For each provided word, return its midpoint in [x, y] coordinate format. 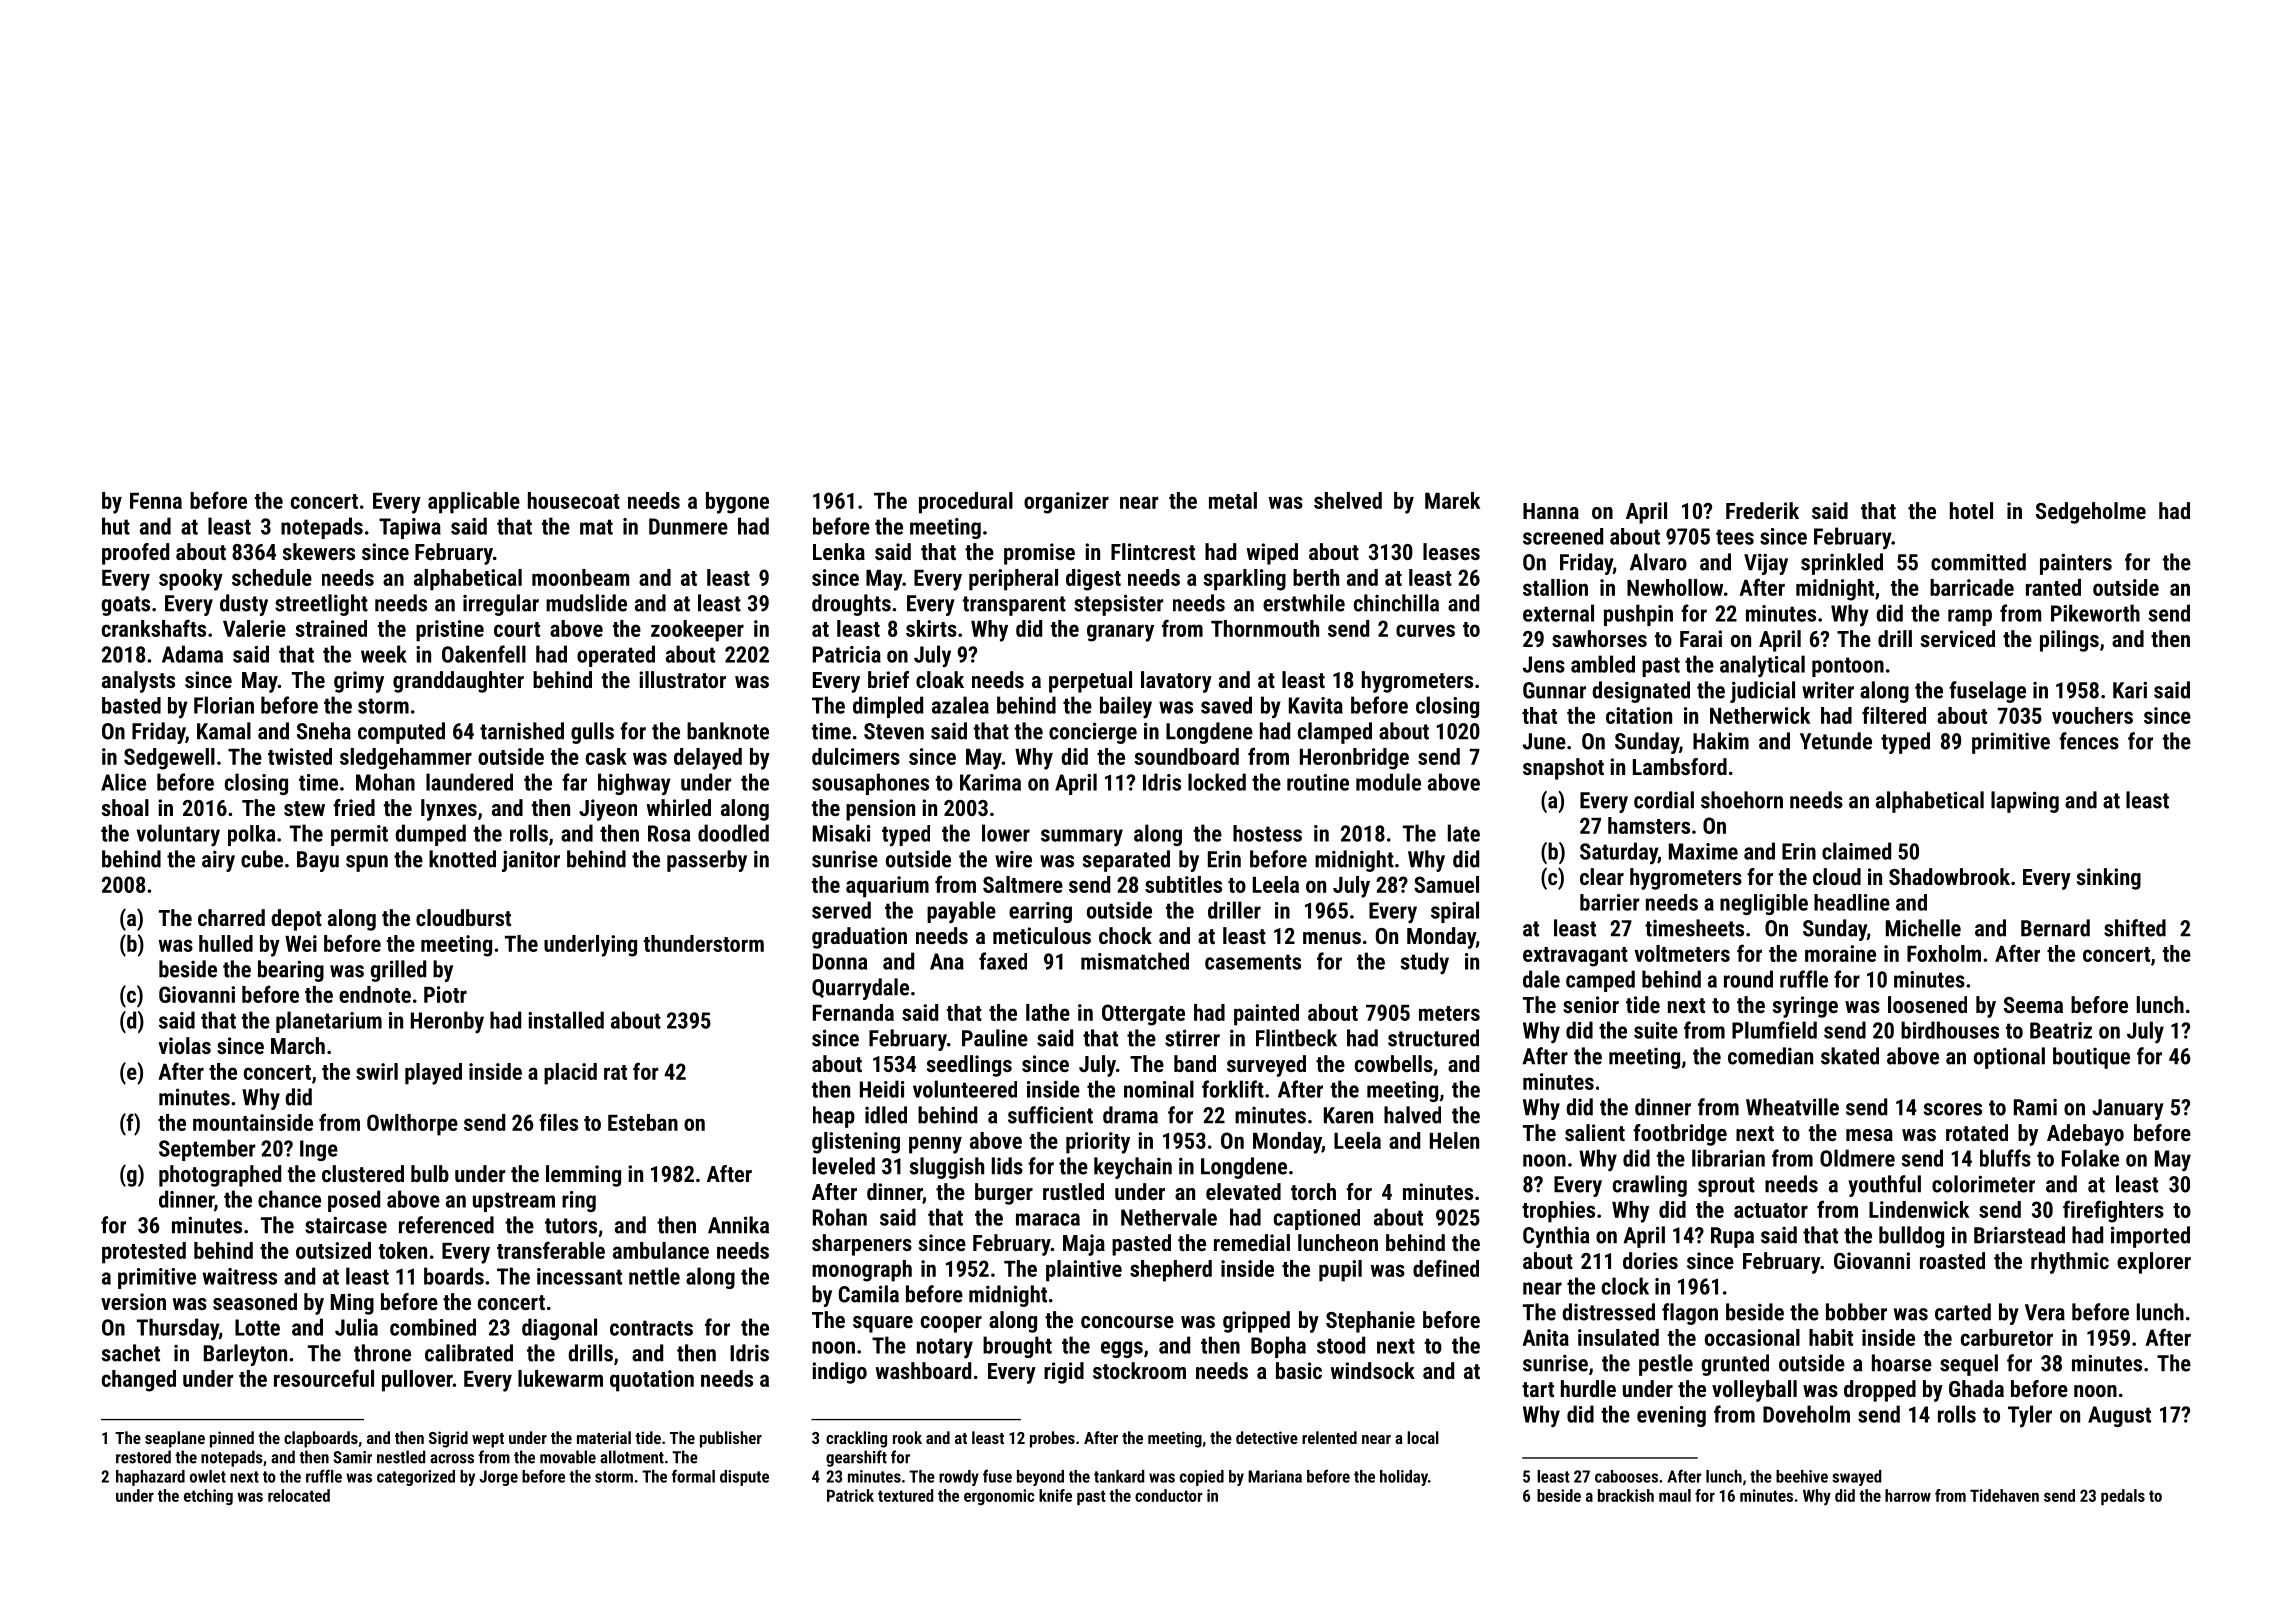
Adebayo [2085, 1135]
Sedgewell [169, 759]
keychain [1133, 1168]
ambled [1603, 664]
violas [184, 1045]
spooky [191, 580]
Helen [1454, 1140]
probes [1052, 1439]
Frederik [1762, 510]
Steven [894, 731]
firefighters [2113, 1211]
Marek [1452, 500]
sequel [1969, 1365]
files [558, 1122]
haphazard [150, 1478]
